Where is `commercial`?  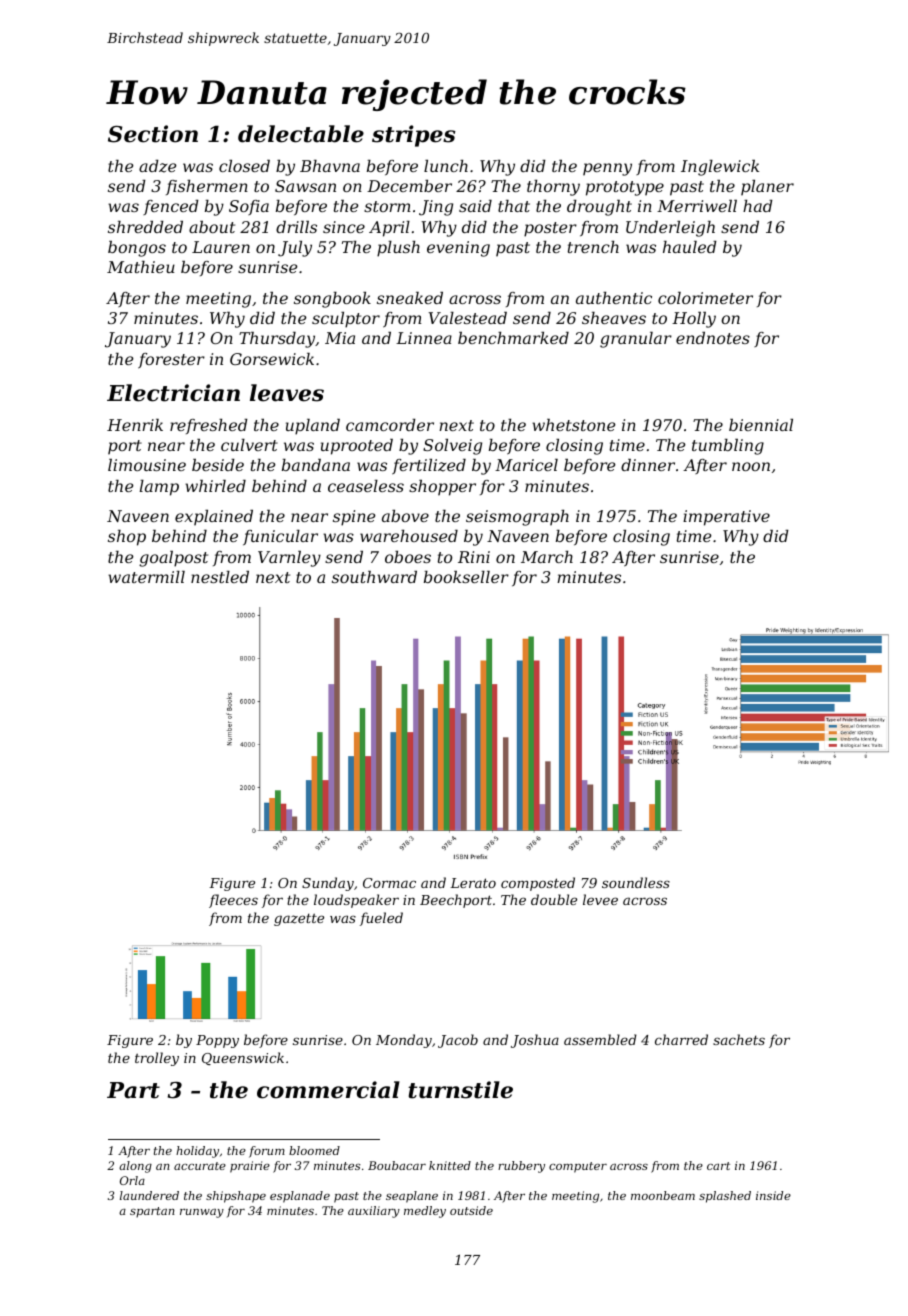
commercial is located at coordinates (328, 1090).
